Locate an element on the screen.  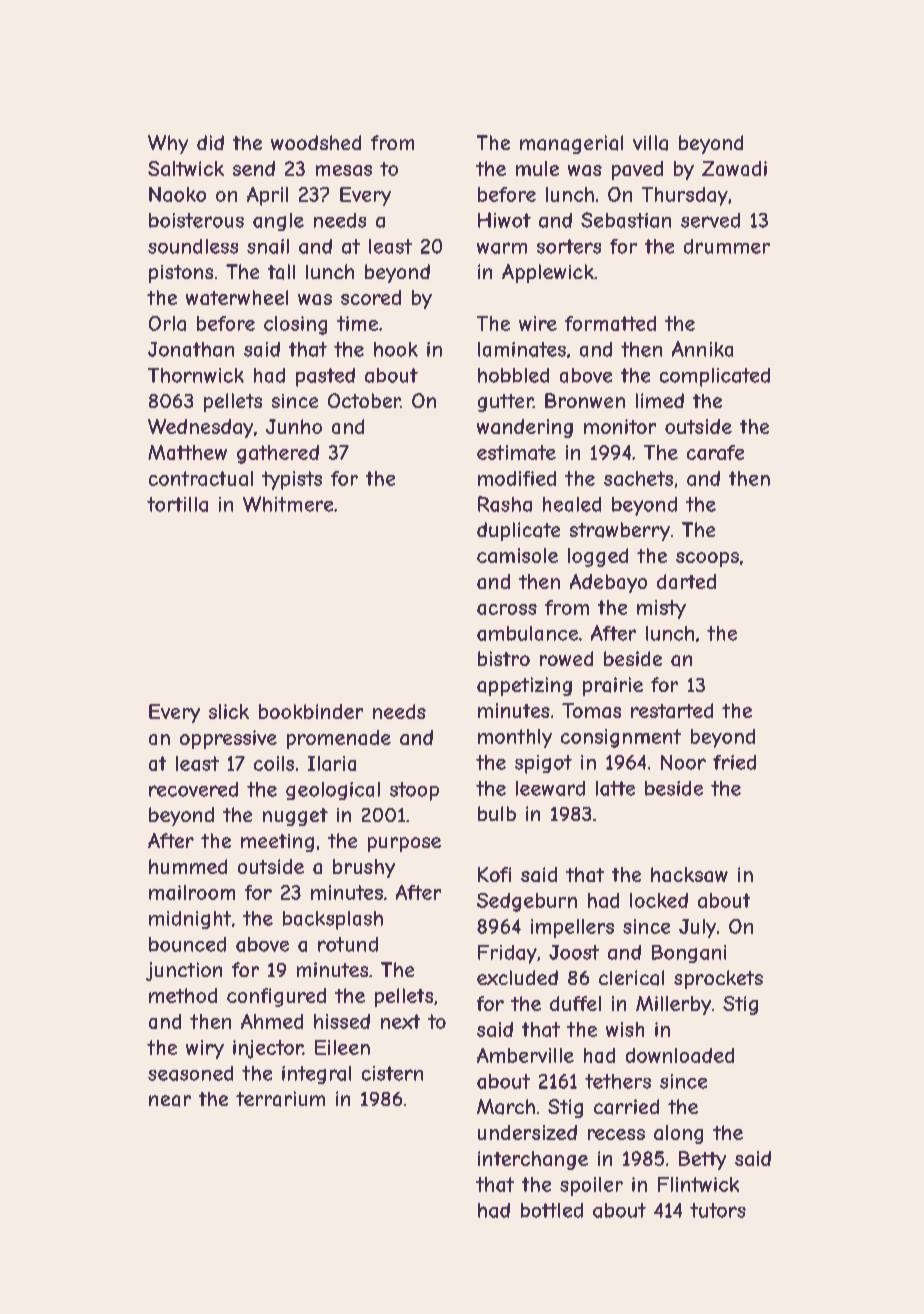
next is located at coordinates (400, 1021).
